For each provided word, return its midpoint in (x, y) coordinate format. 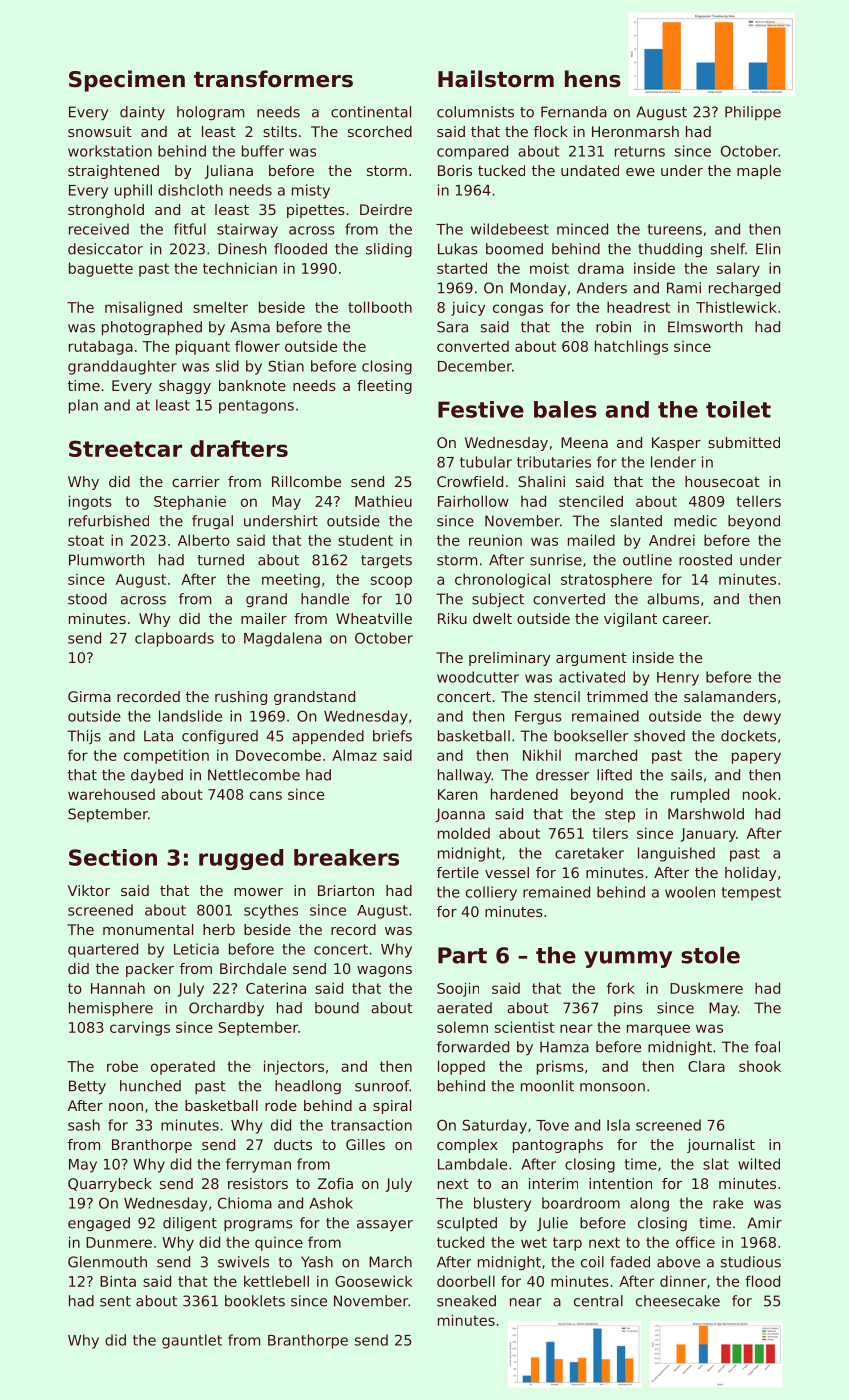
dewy (762, 717)
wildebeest (510, 229)
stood (87, 599)
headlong (308, 1087)
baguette (101, 269)
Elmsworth (705, 327)
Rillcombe (306, 481)
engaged (99, 1224)
